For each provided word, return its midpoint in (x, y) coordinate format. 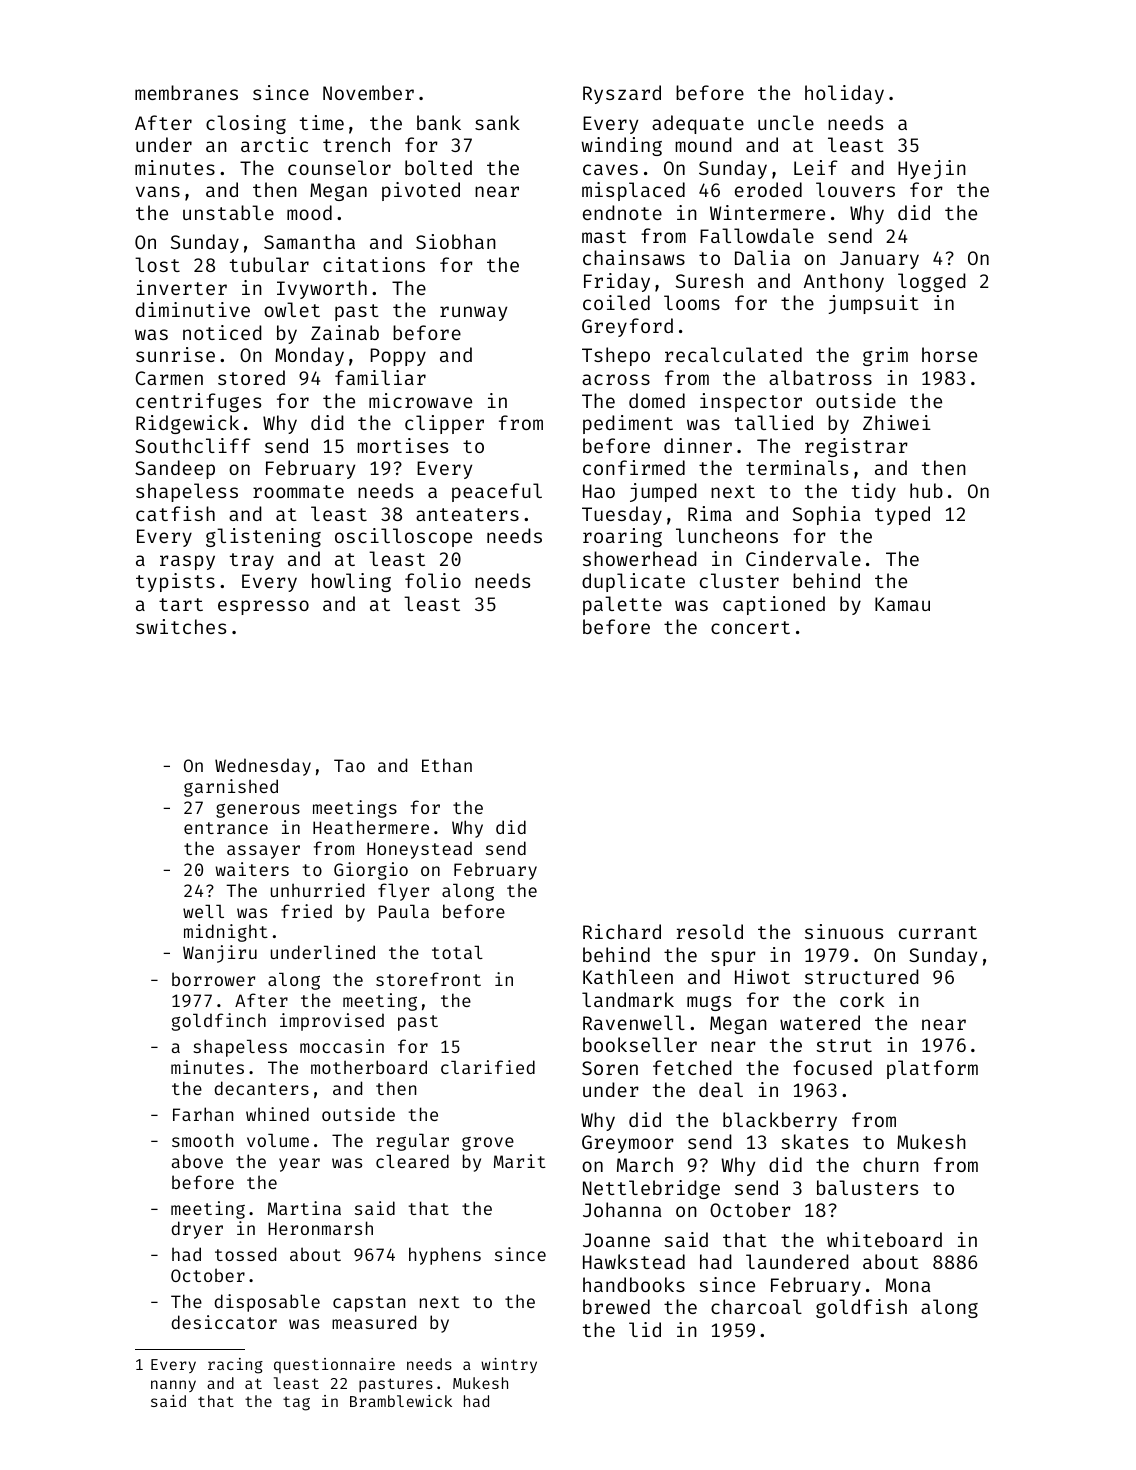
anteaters (467, 514)
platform (932, 1069)
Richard (622, 931)
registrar (856, 447)
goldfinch (219, 1022)
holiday (844, 94)
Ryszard (622, 94)
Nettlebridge (651, 1189)
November (368, 92)
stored (251, 377)
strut (844, 1045)
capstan (369, 1304)
